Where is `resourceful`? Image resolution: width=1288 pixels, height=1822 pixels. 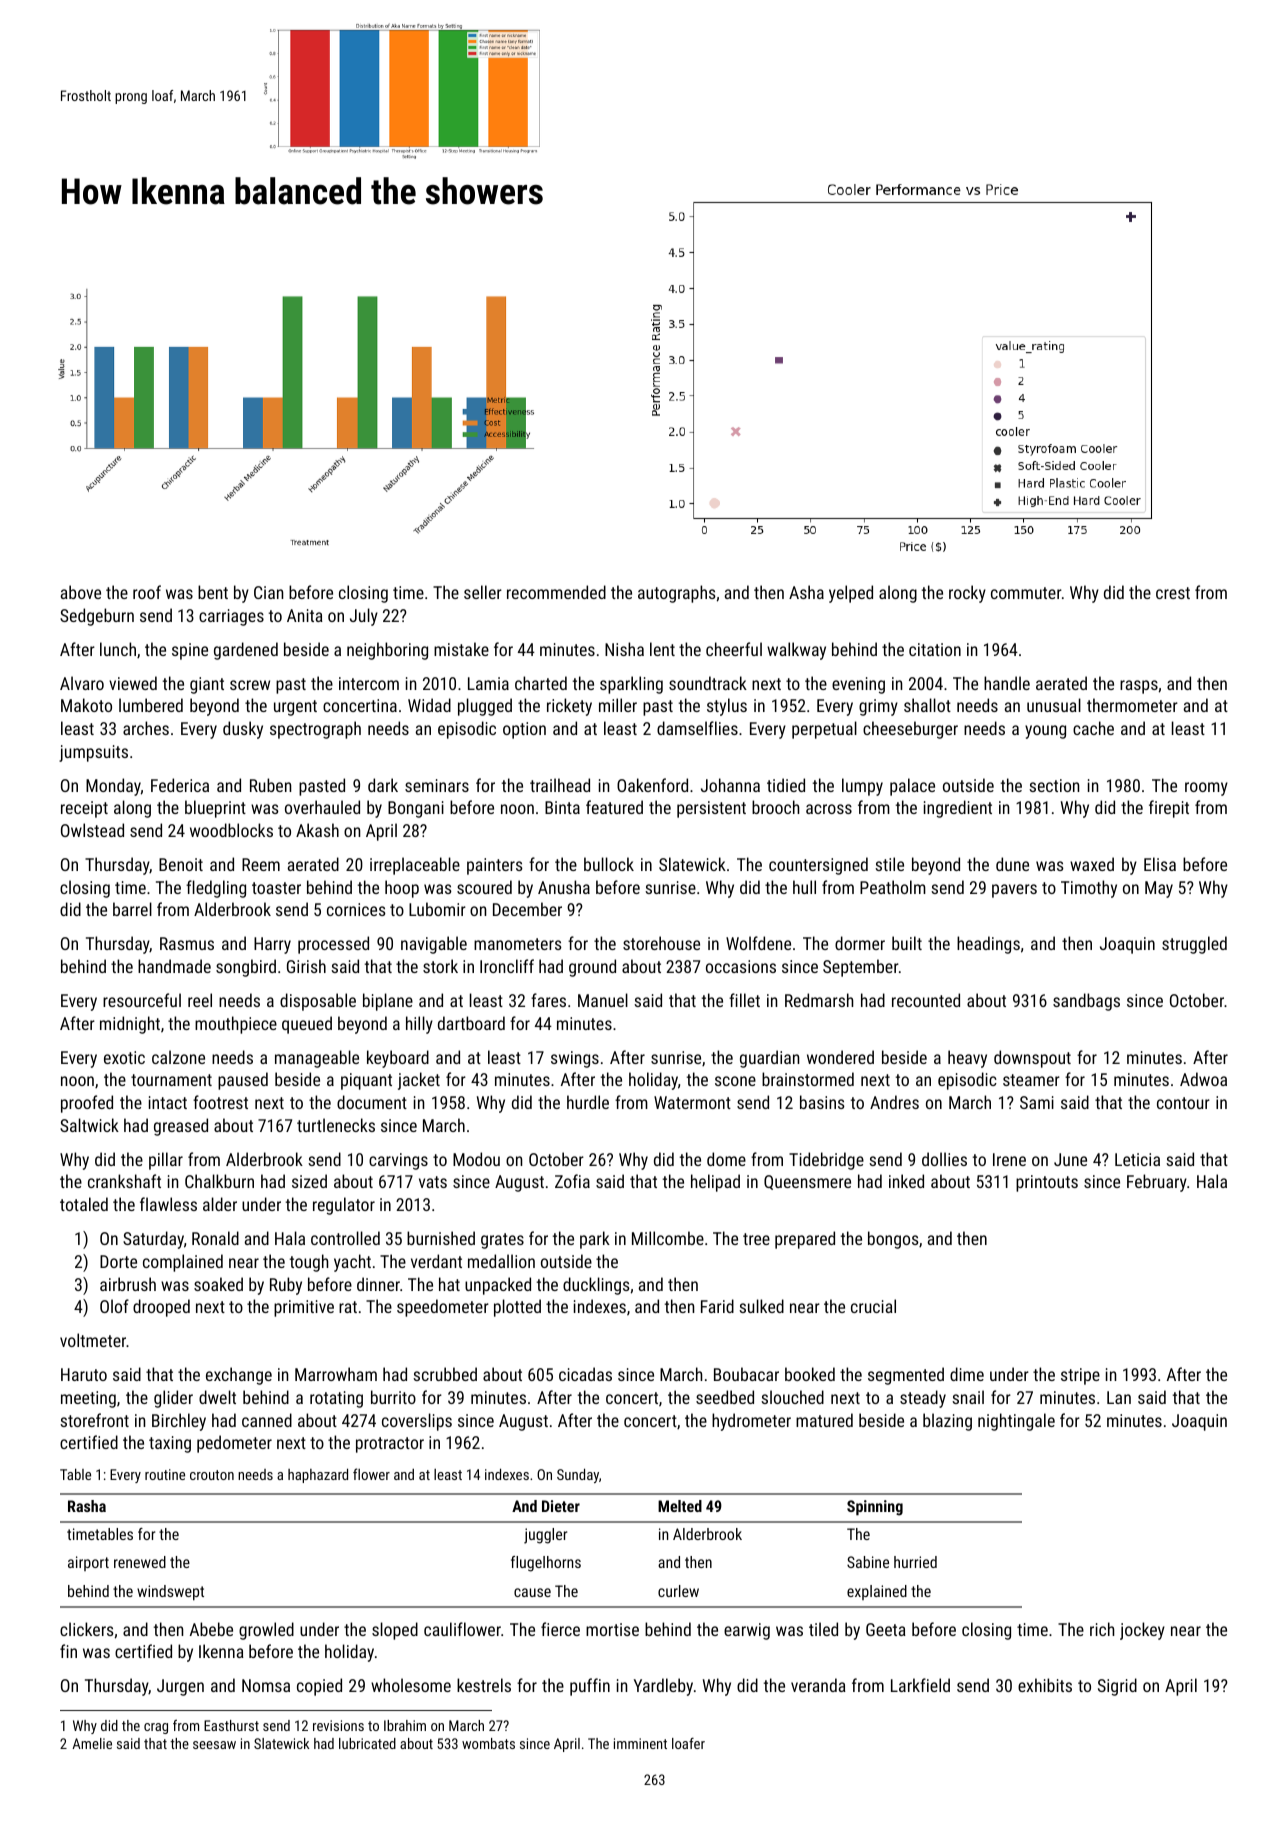
resourceful is located at coordinates (142, 1000).
